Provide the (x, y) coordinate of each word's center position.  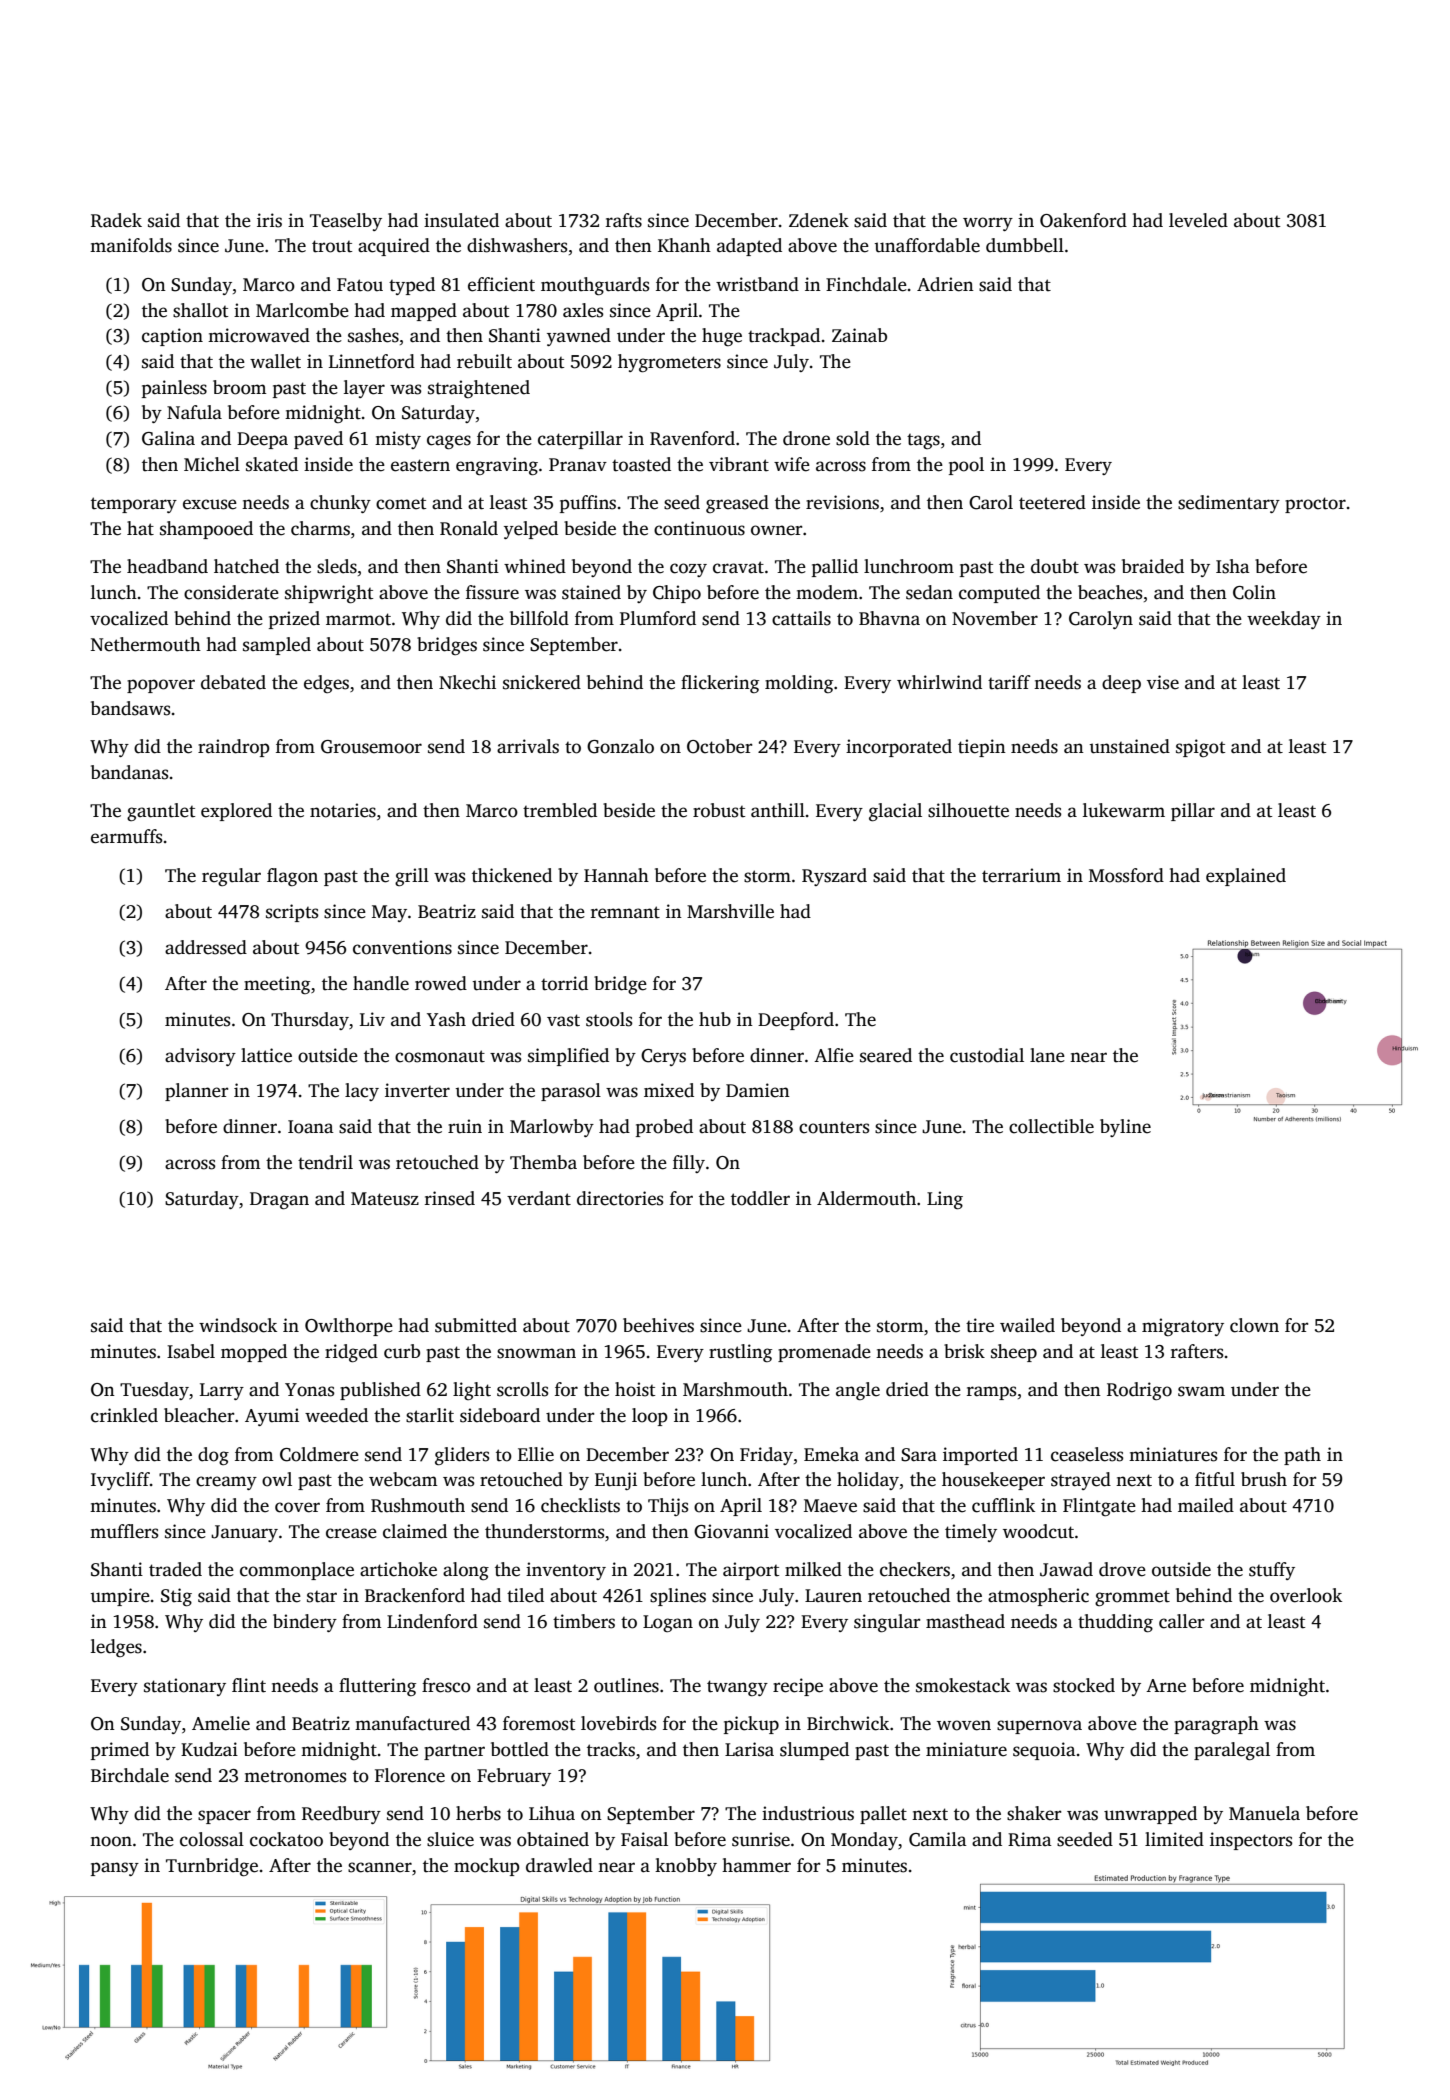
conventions (402, 947)
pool (966, 466)
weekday (1284, 620)
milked (813, 1569)
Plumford (658, 618)
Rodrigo (1139, 1391)
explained (1246, 877)
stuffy (1272, 1571)
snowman (536, 1353)
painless (174, 389)
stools (609, 1019)
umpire (120, 1597)
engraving (497, 466)
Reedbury (341, 1815)
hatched (246, 566)
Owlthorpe (349, 1327)
